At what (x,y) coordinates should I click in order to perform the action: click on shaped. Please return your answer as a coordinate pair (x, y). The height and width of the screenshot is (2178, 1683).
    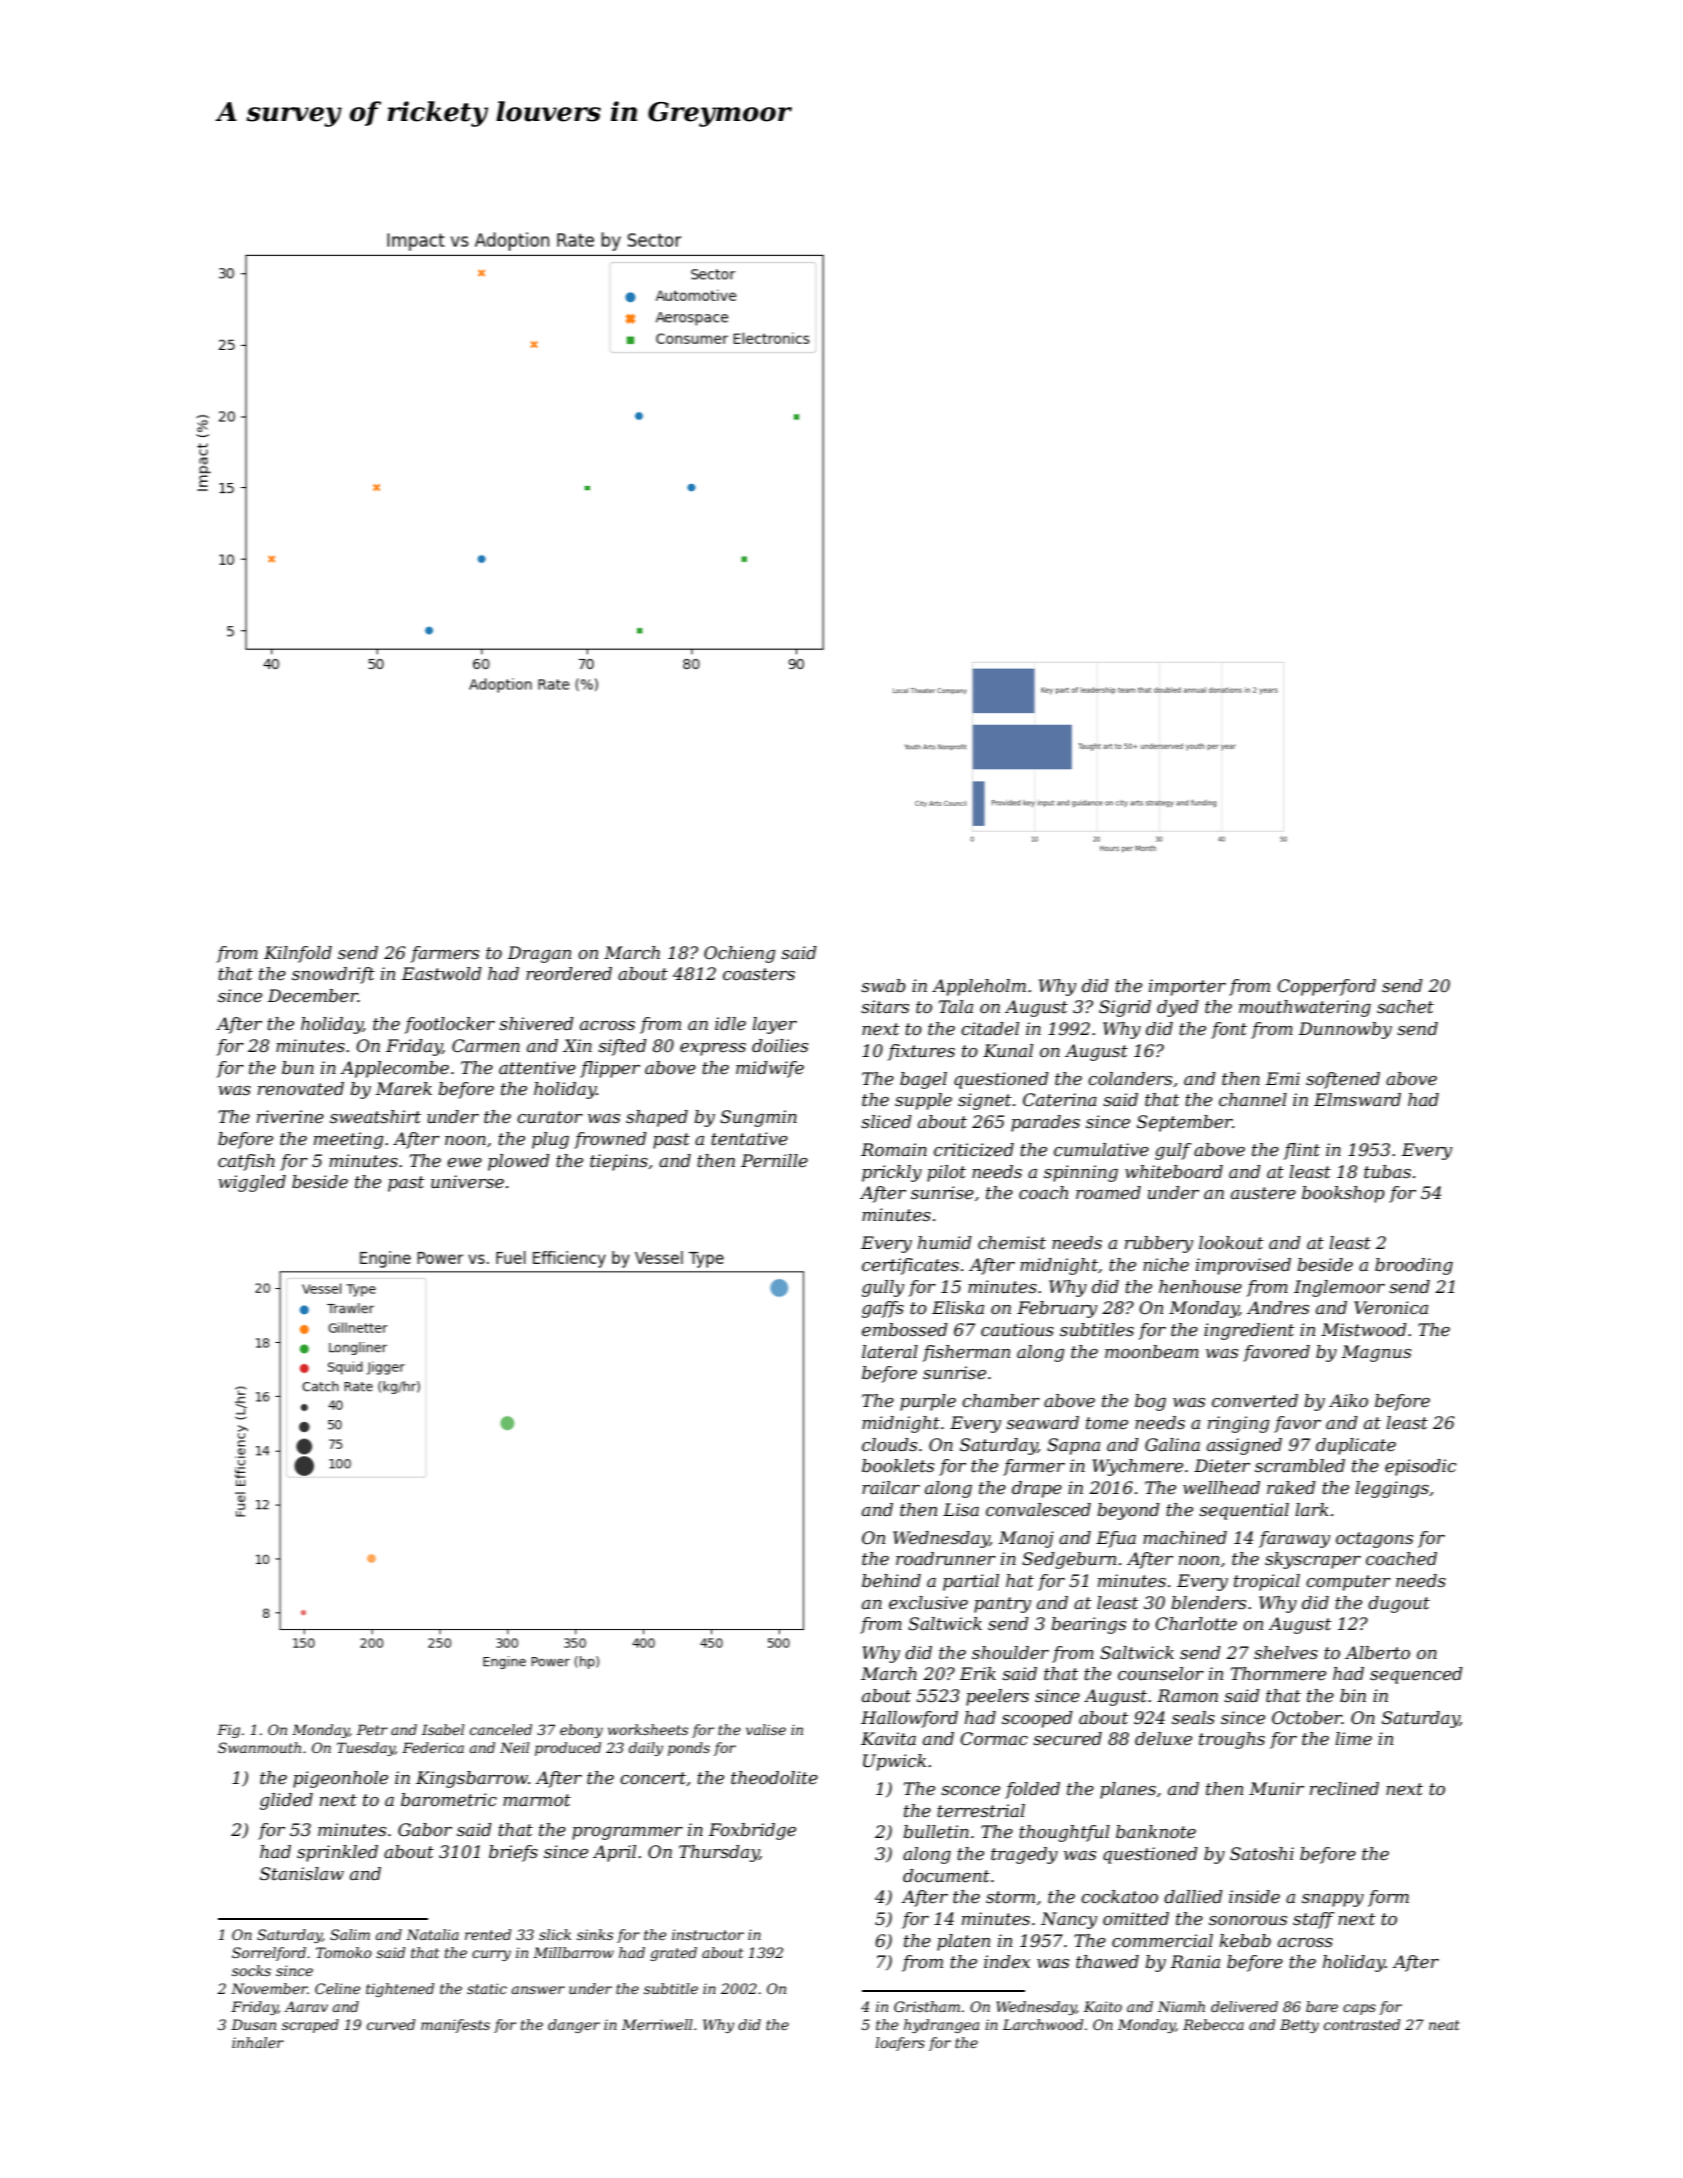
    Looking at the image, I should click on (657, 1118).
